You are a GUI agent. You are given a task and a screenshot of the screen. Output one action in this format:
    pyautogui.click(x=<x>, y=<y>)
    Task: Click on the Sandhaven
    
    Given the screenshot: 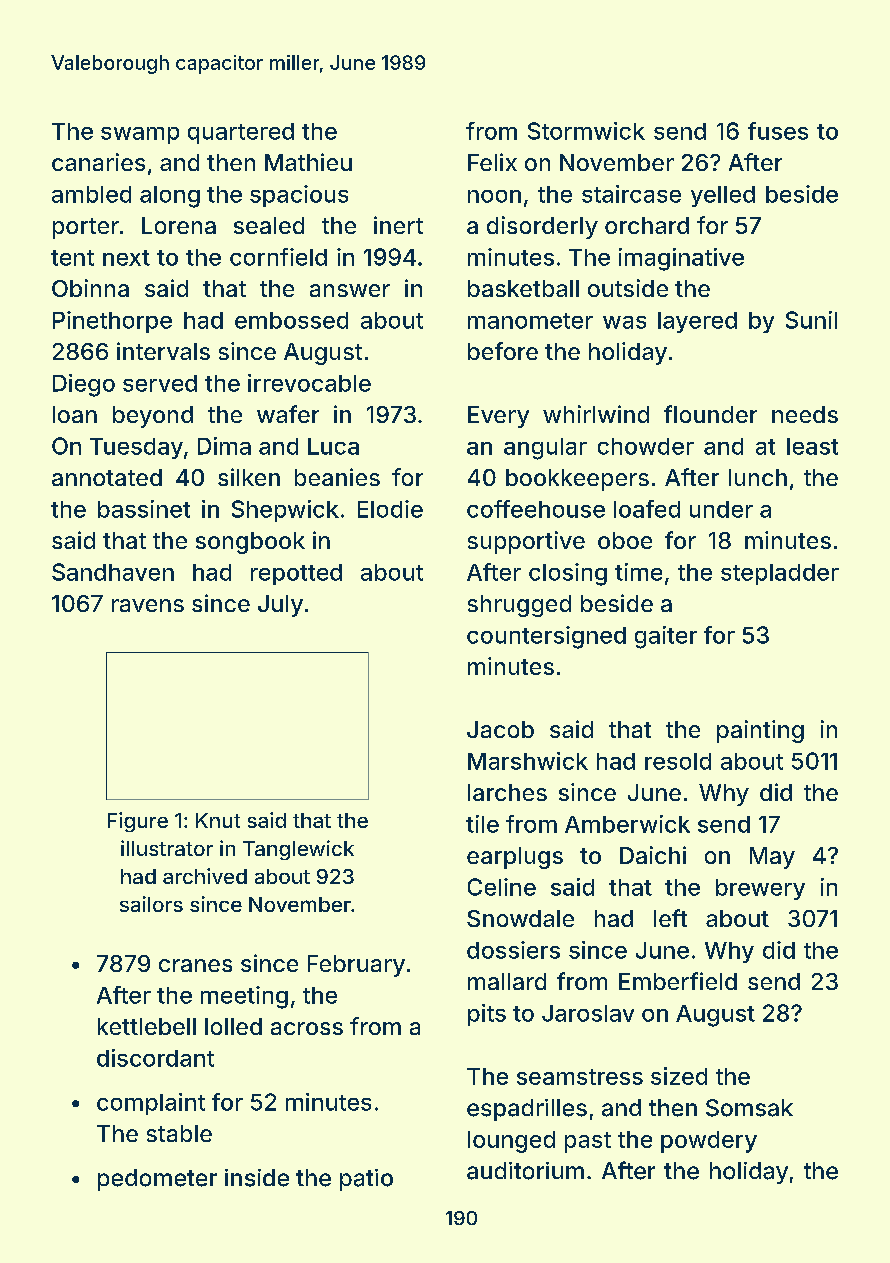 What is the action you would take?
    pyautogui.click(x=113, y=572)
